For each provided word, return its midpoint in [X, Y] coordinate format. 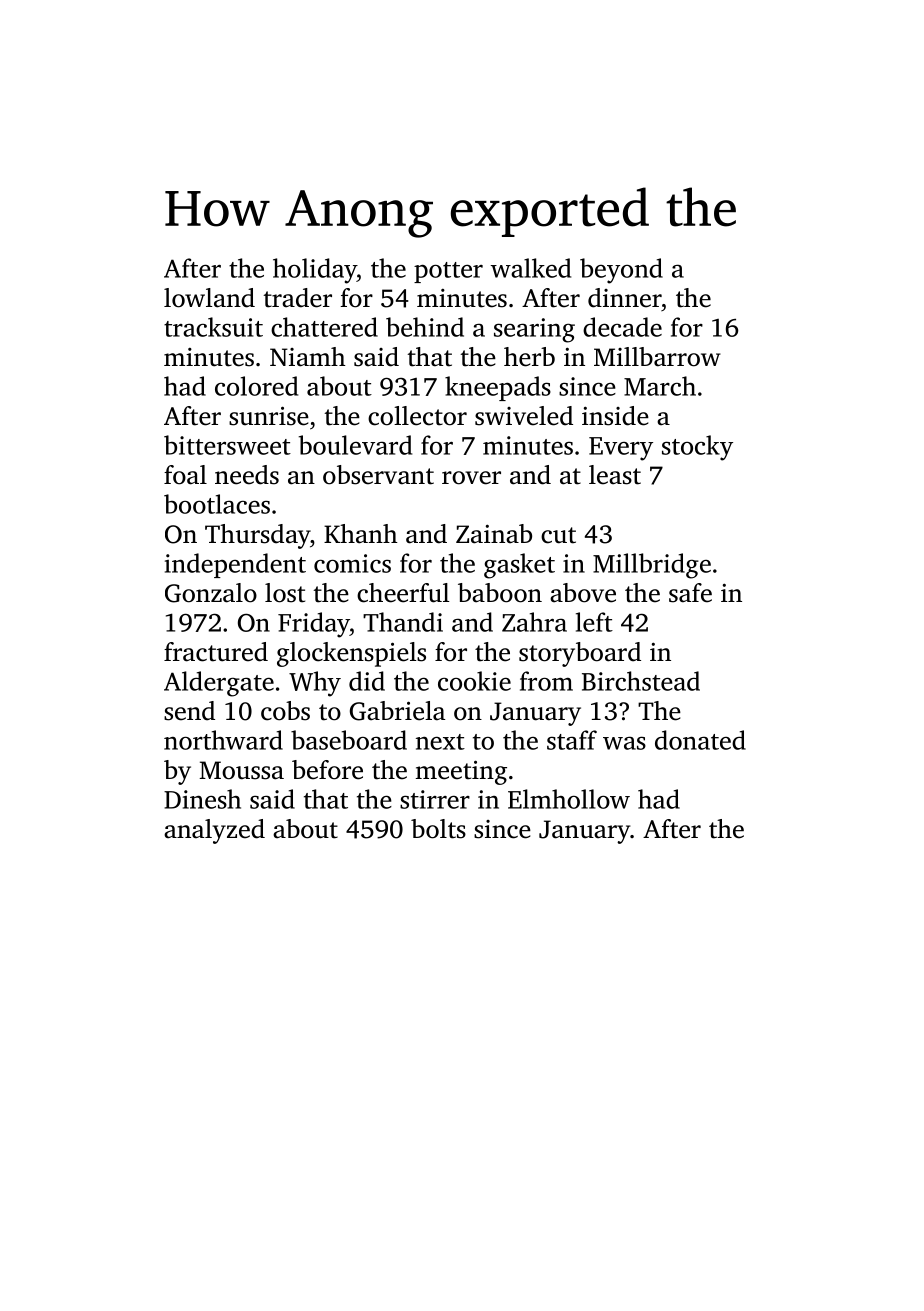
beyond [621, 271]
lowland [209, 298]
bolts [438, 829]
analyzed [214, 831]
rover [471, 478]
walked [531, 268]
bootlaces [217, 504]
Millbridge [652, 566]
